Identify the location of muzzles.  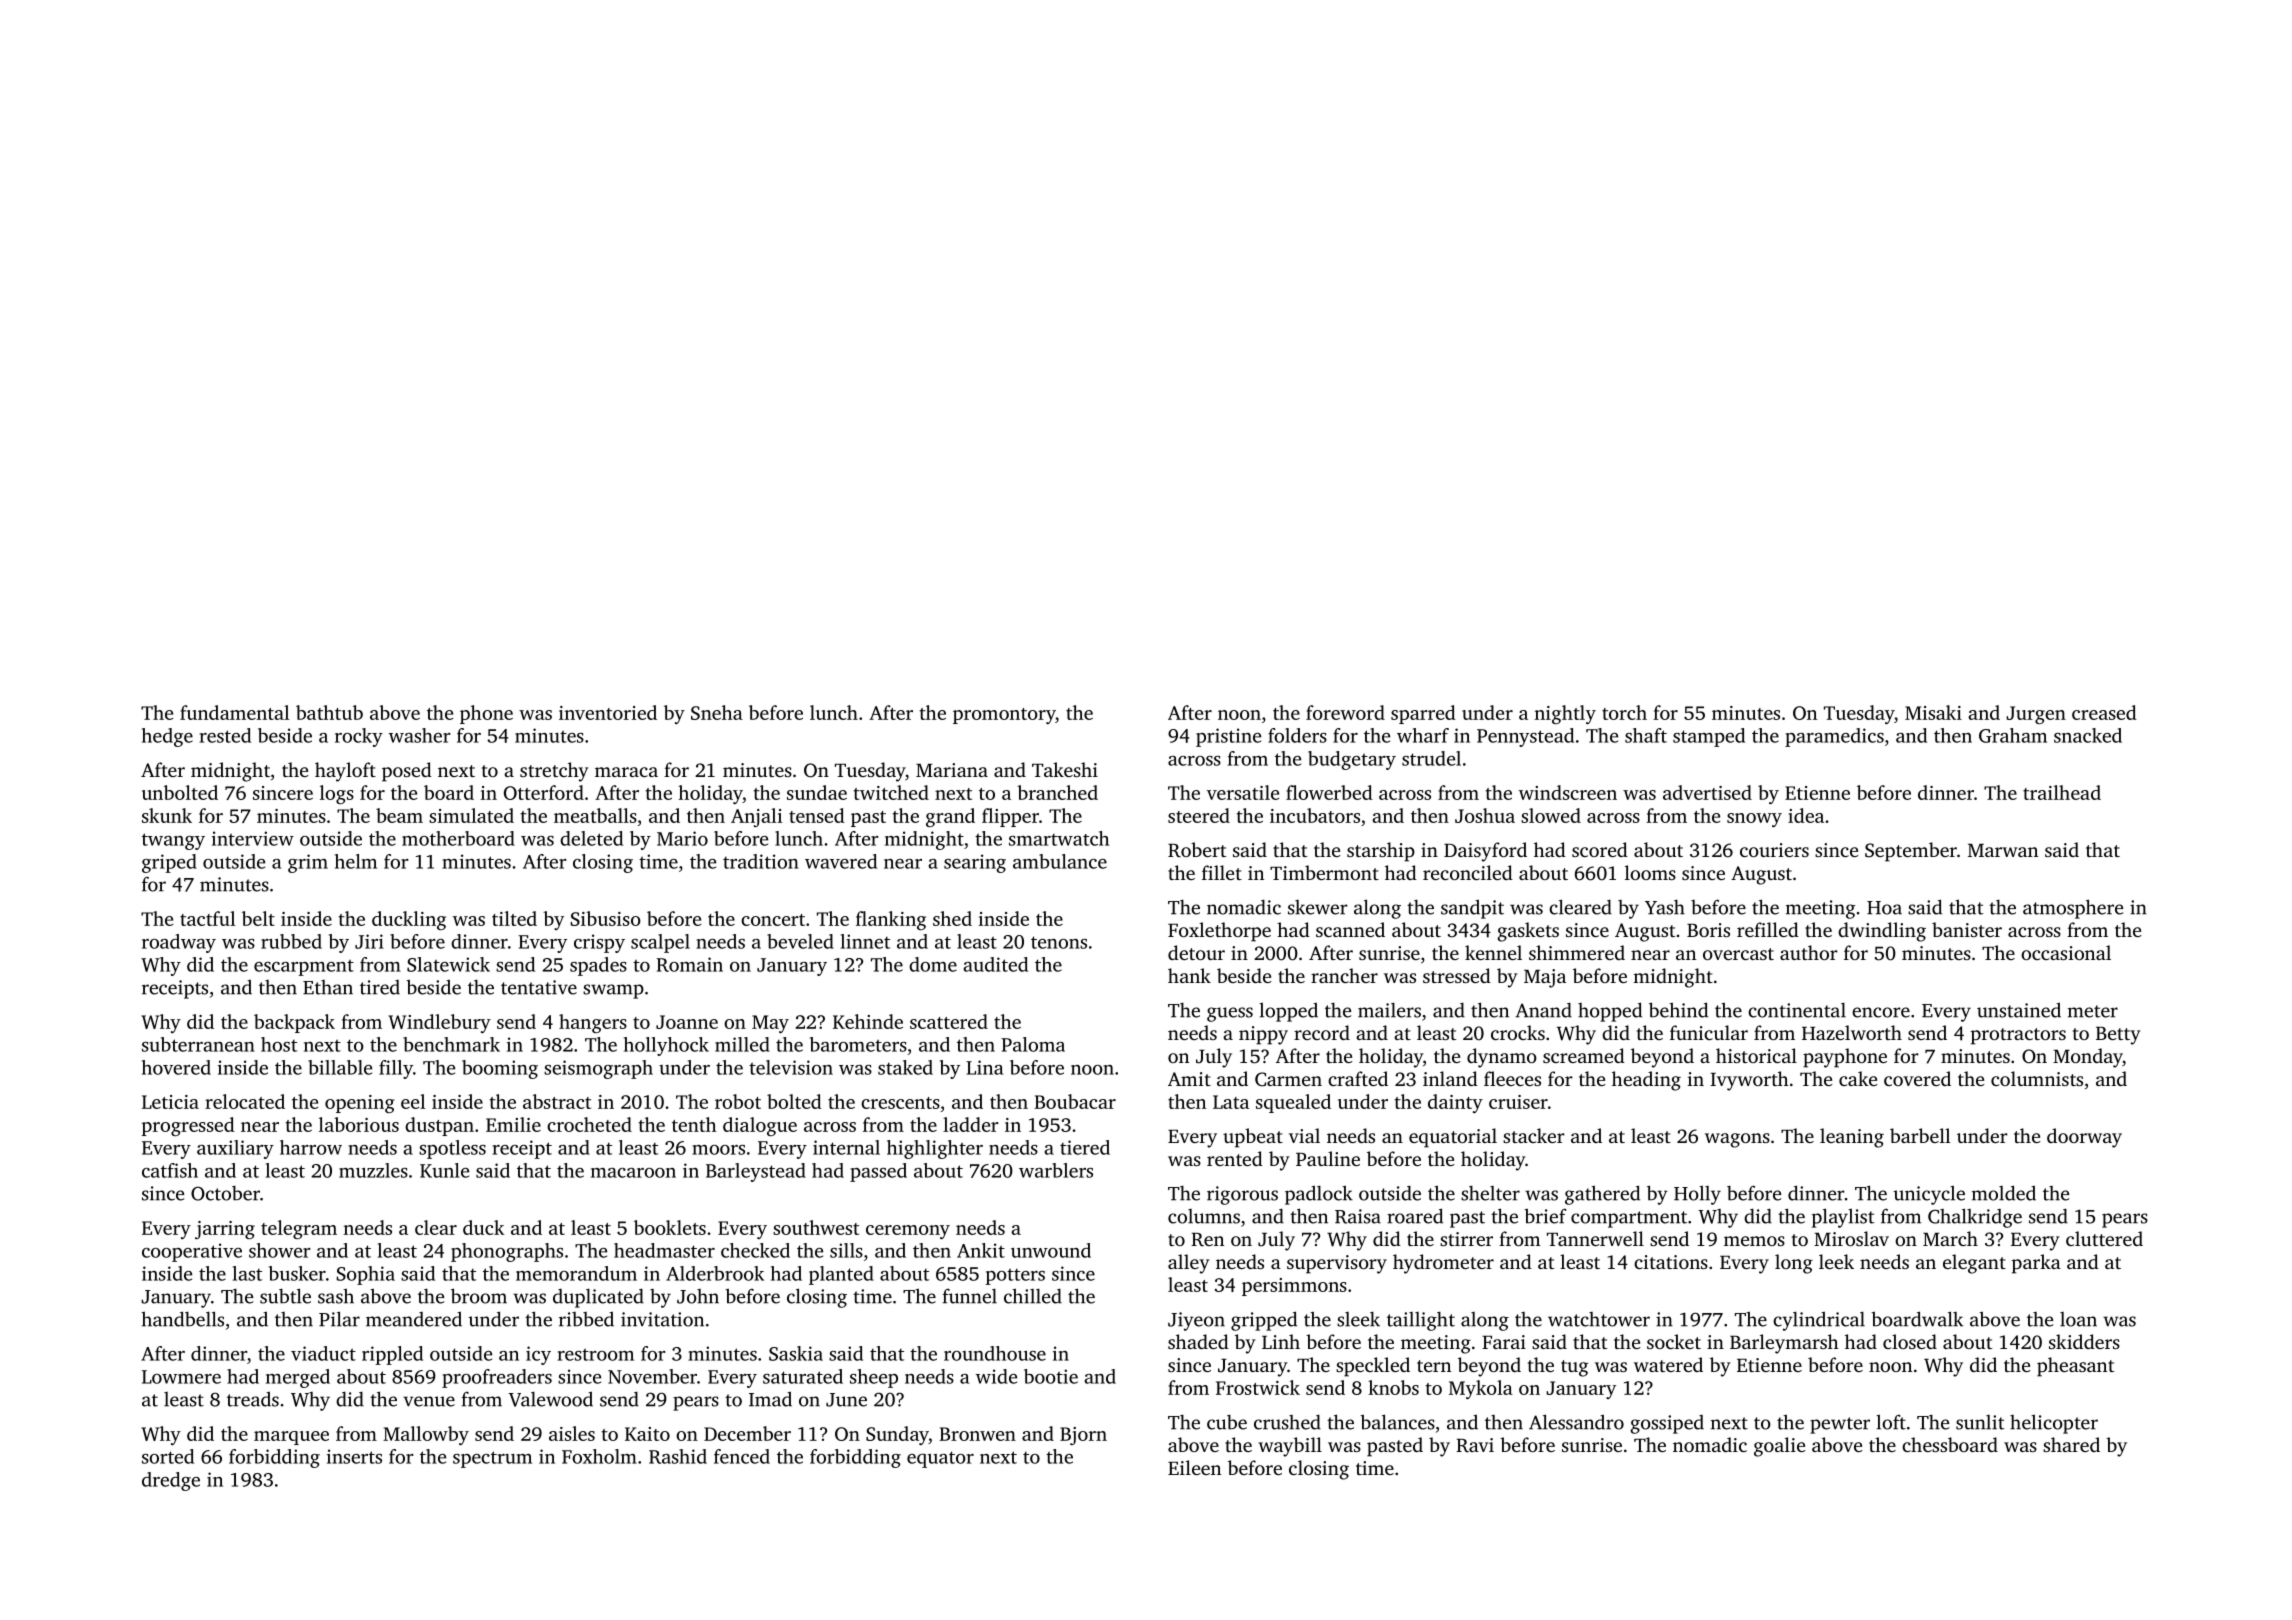
(373, 1170).
